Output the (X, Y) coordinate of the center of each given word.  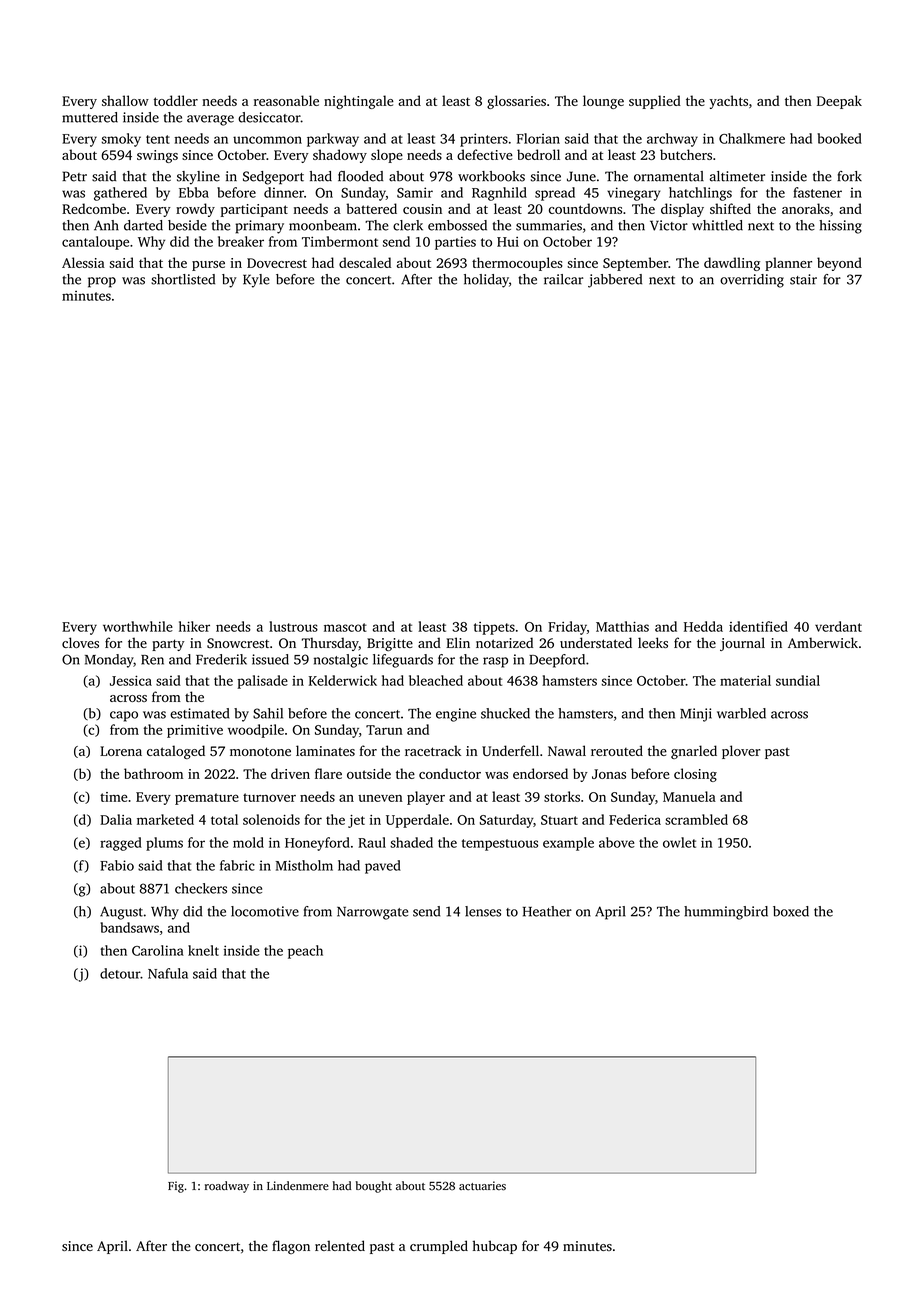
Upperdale (417, 821)
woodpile (256, 731)
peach (305, 952)
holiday (486, 281)
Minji (696, 715)
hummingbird (726, 913)
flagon (291, 1247)
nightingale (359, 102)
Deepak (839, 102)
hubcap (495, 1247)
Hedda (703, 626)
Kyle (256, 281)
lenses (483, 911)
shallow (125, 100)
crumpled (439, 1247)
